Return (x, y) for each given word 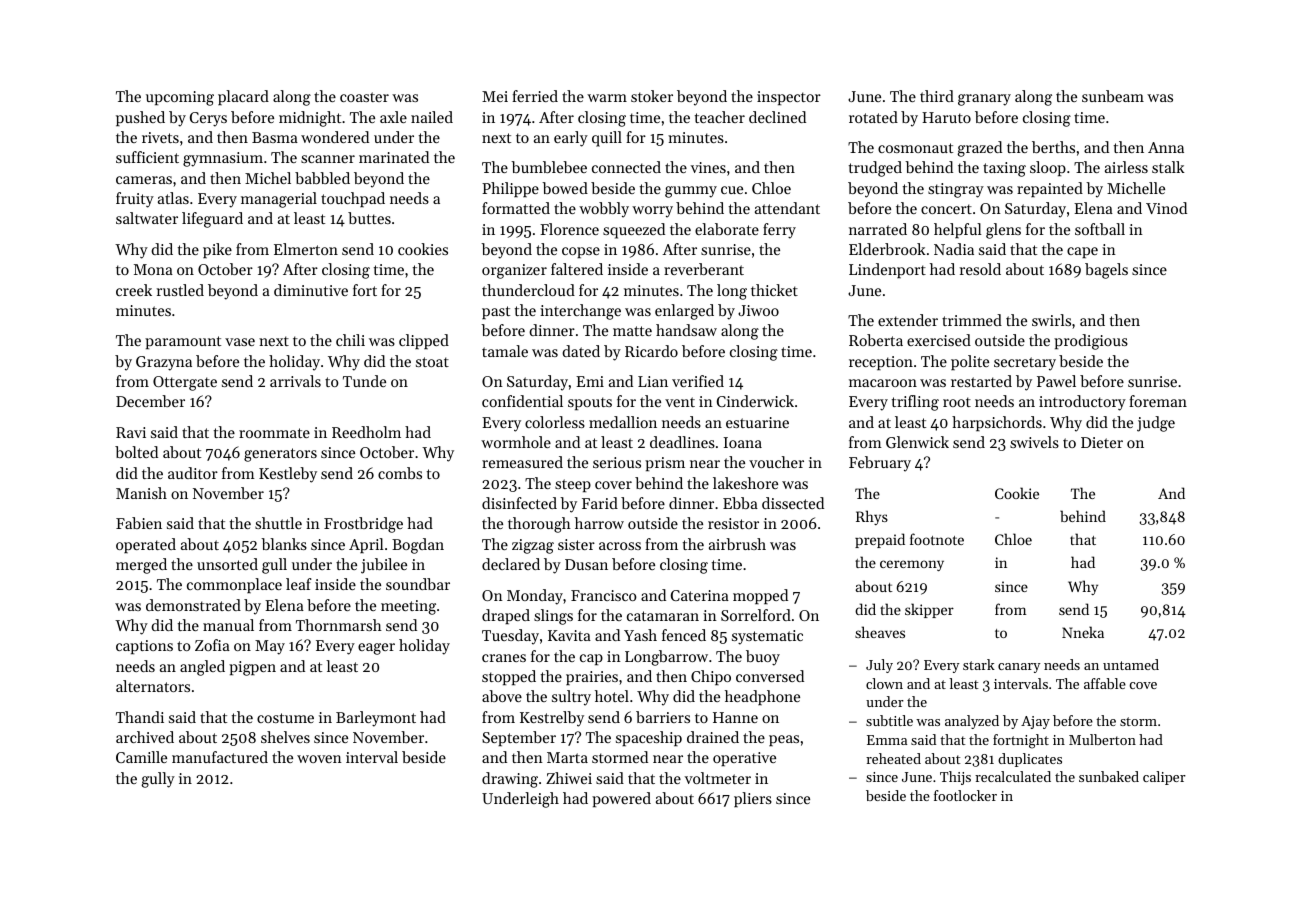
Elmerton (306, 249)
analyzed (972, 722)
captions (144, 647)
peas (784, 740)
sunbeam (1113, 96)
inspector (789, 98)
